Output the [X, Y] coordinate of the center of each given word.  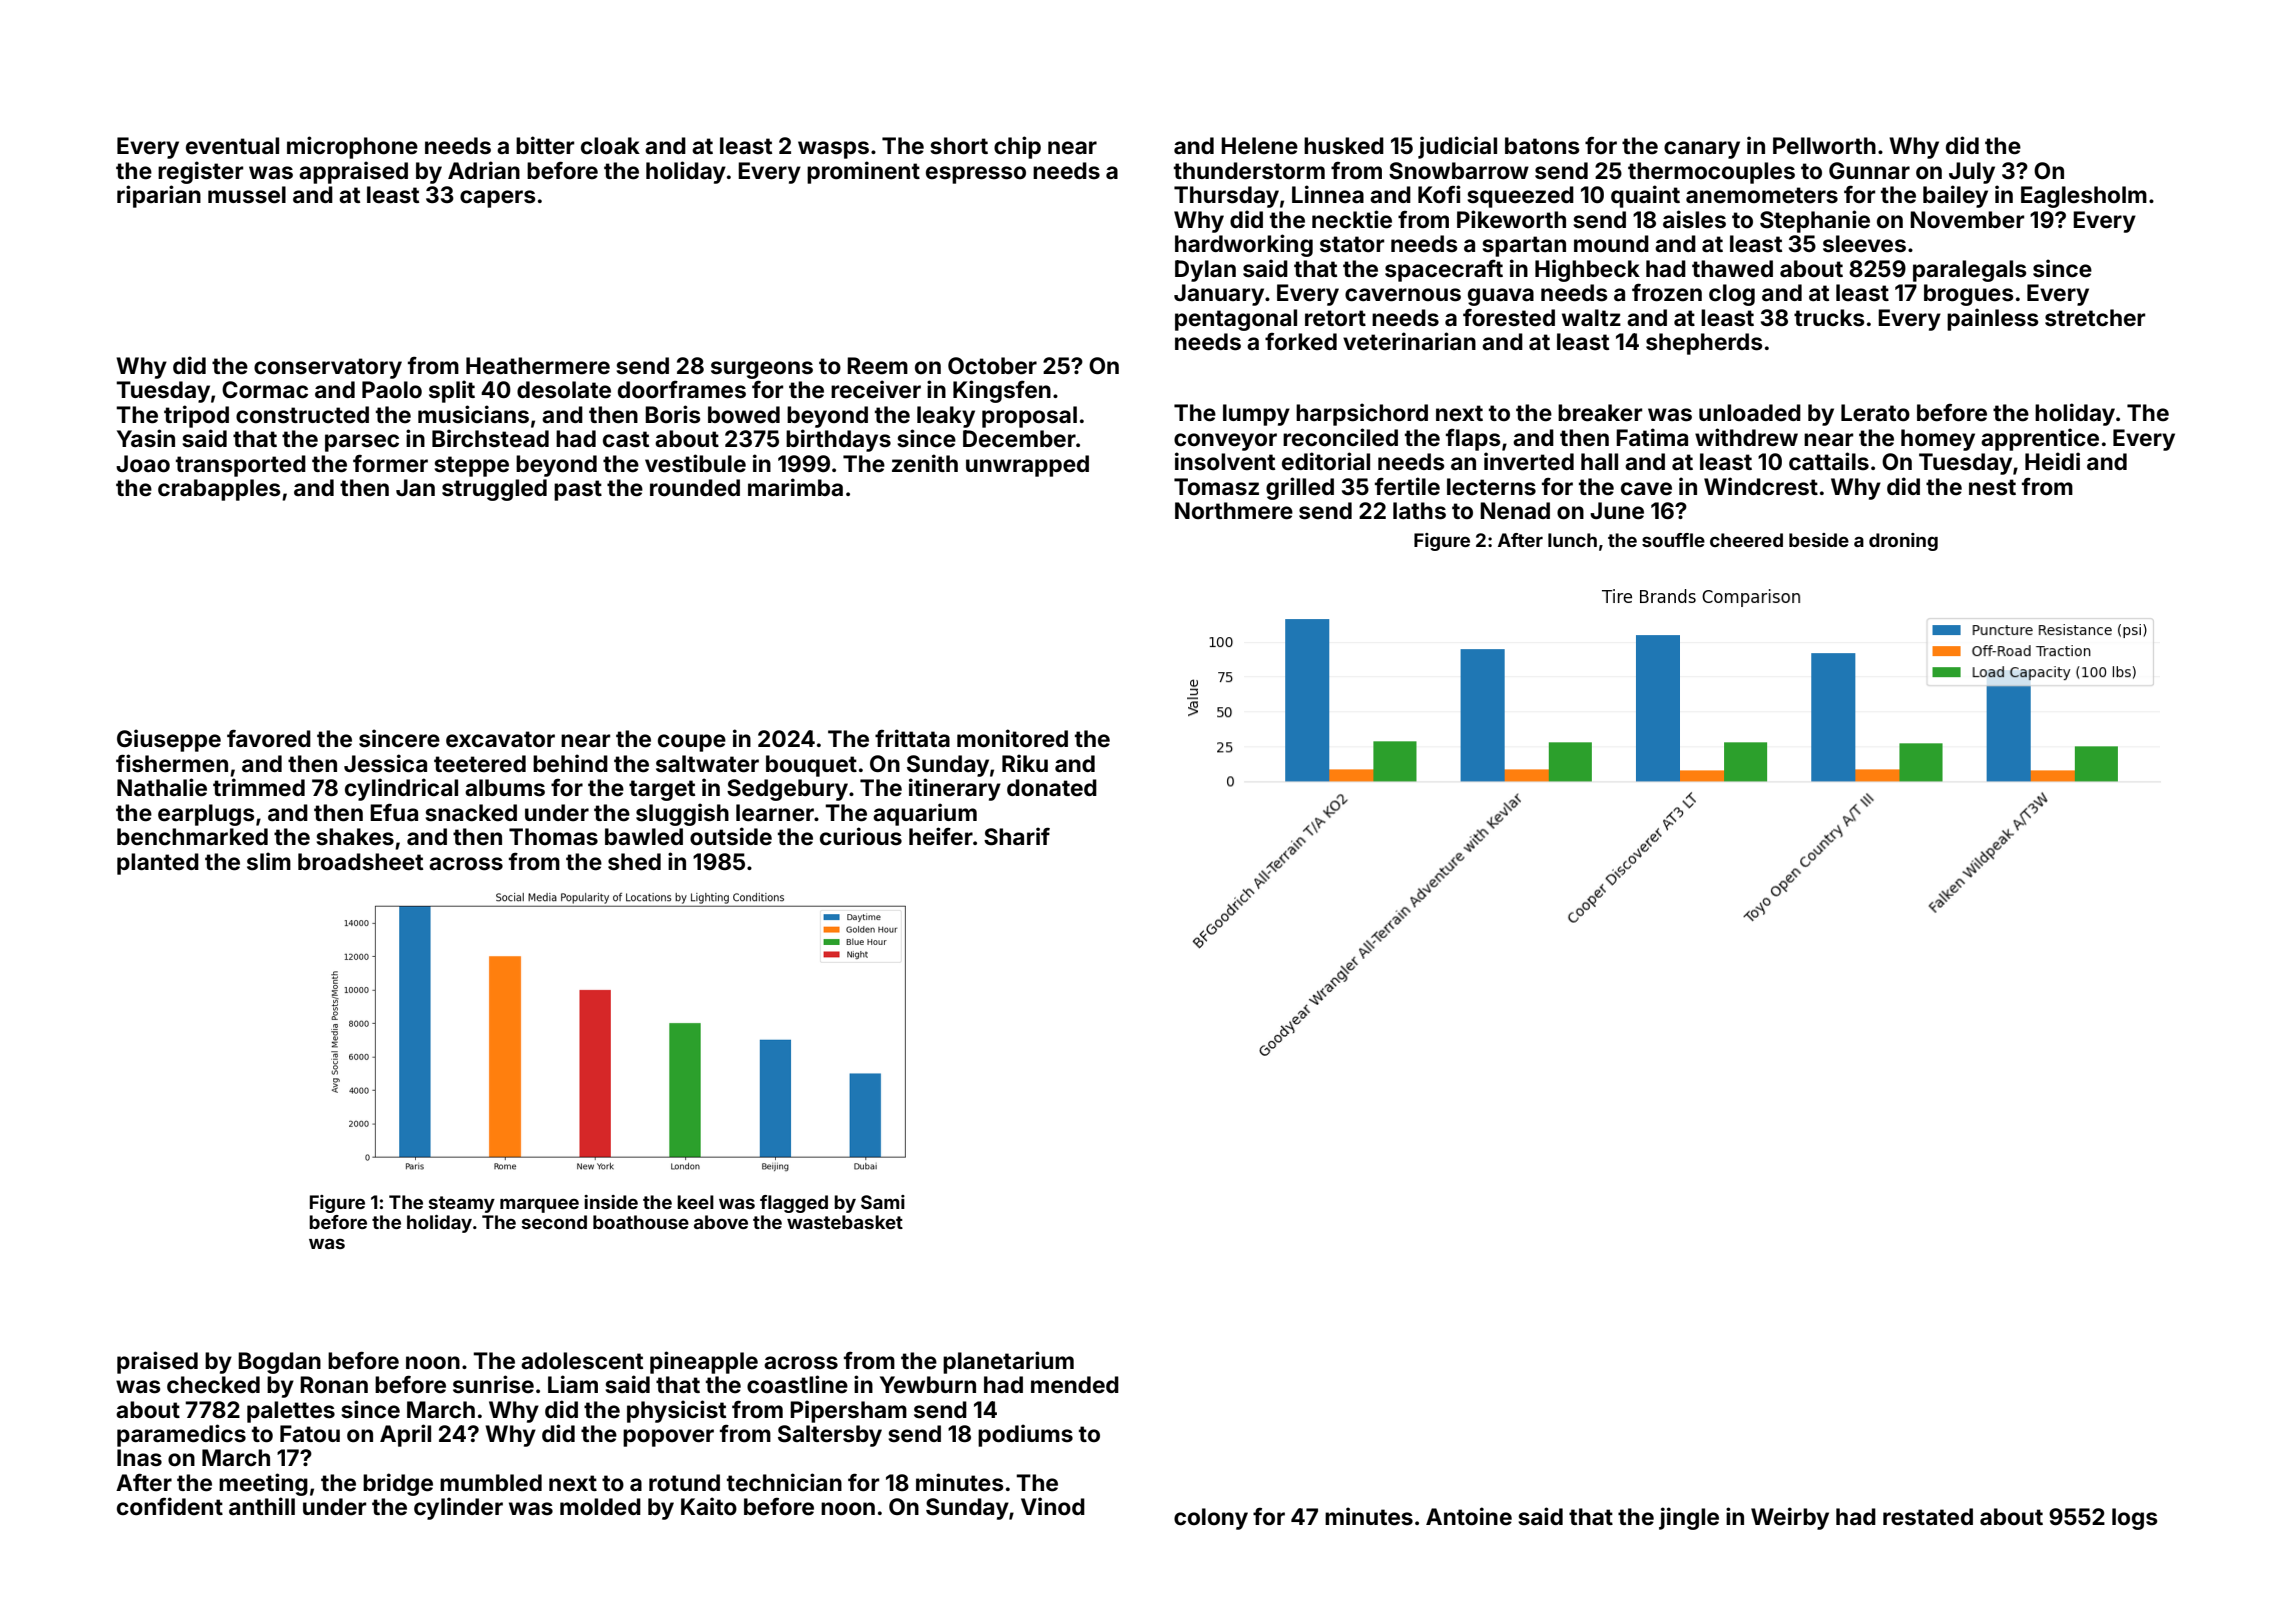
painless [1993, 319]
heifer [941, 836]
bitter [545, 145]
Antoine [1469, 1516]
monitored [1012, 738]
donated [1052, 788]
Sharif [1017, 836]
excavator [500, 739]
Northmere [1234, 511]
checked [213, 1385]
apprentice [2040, 439]
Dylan [1205, 271]
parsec [362, 443]
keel [695, 1202]
